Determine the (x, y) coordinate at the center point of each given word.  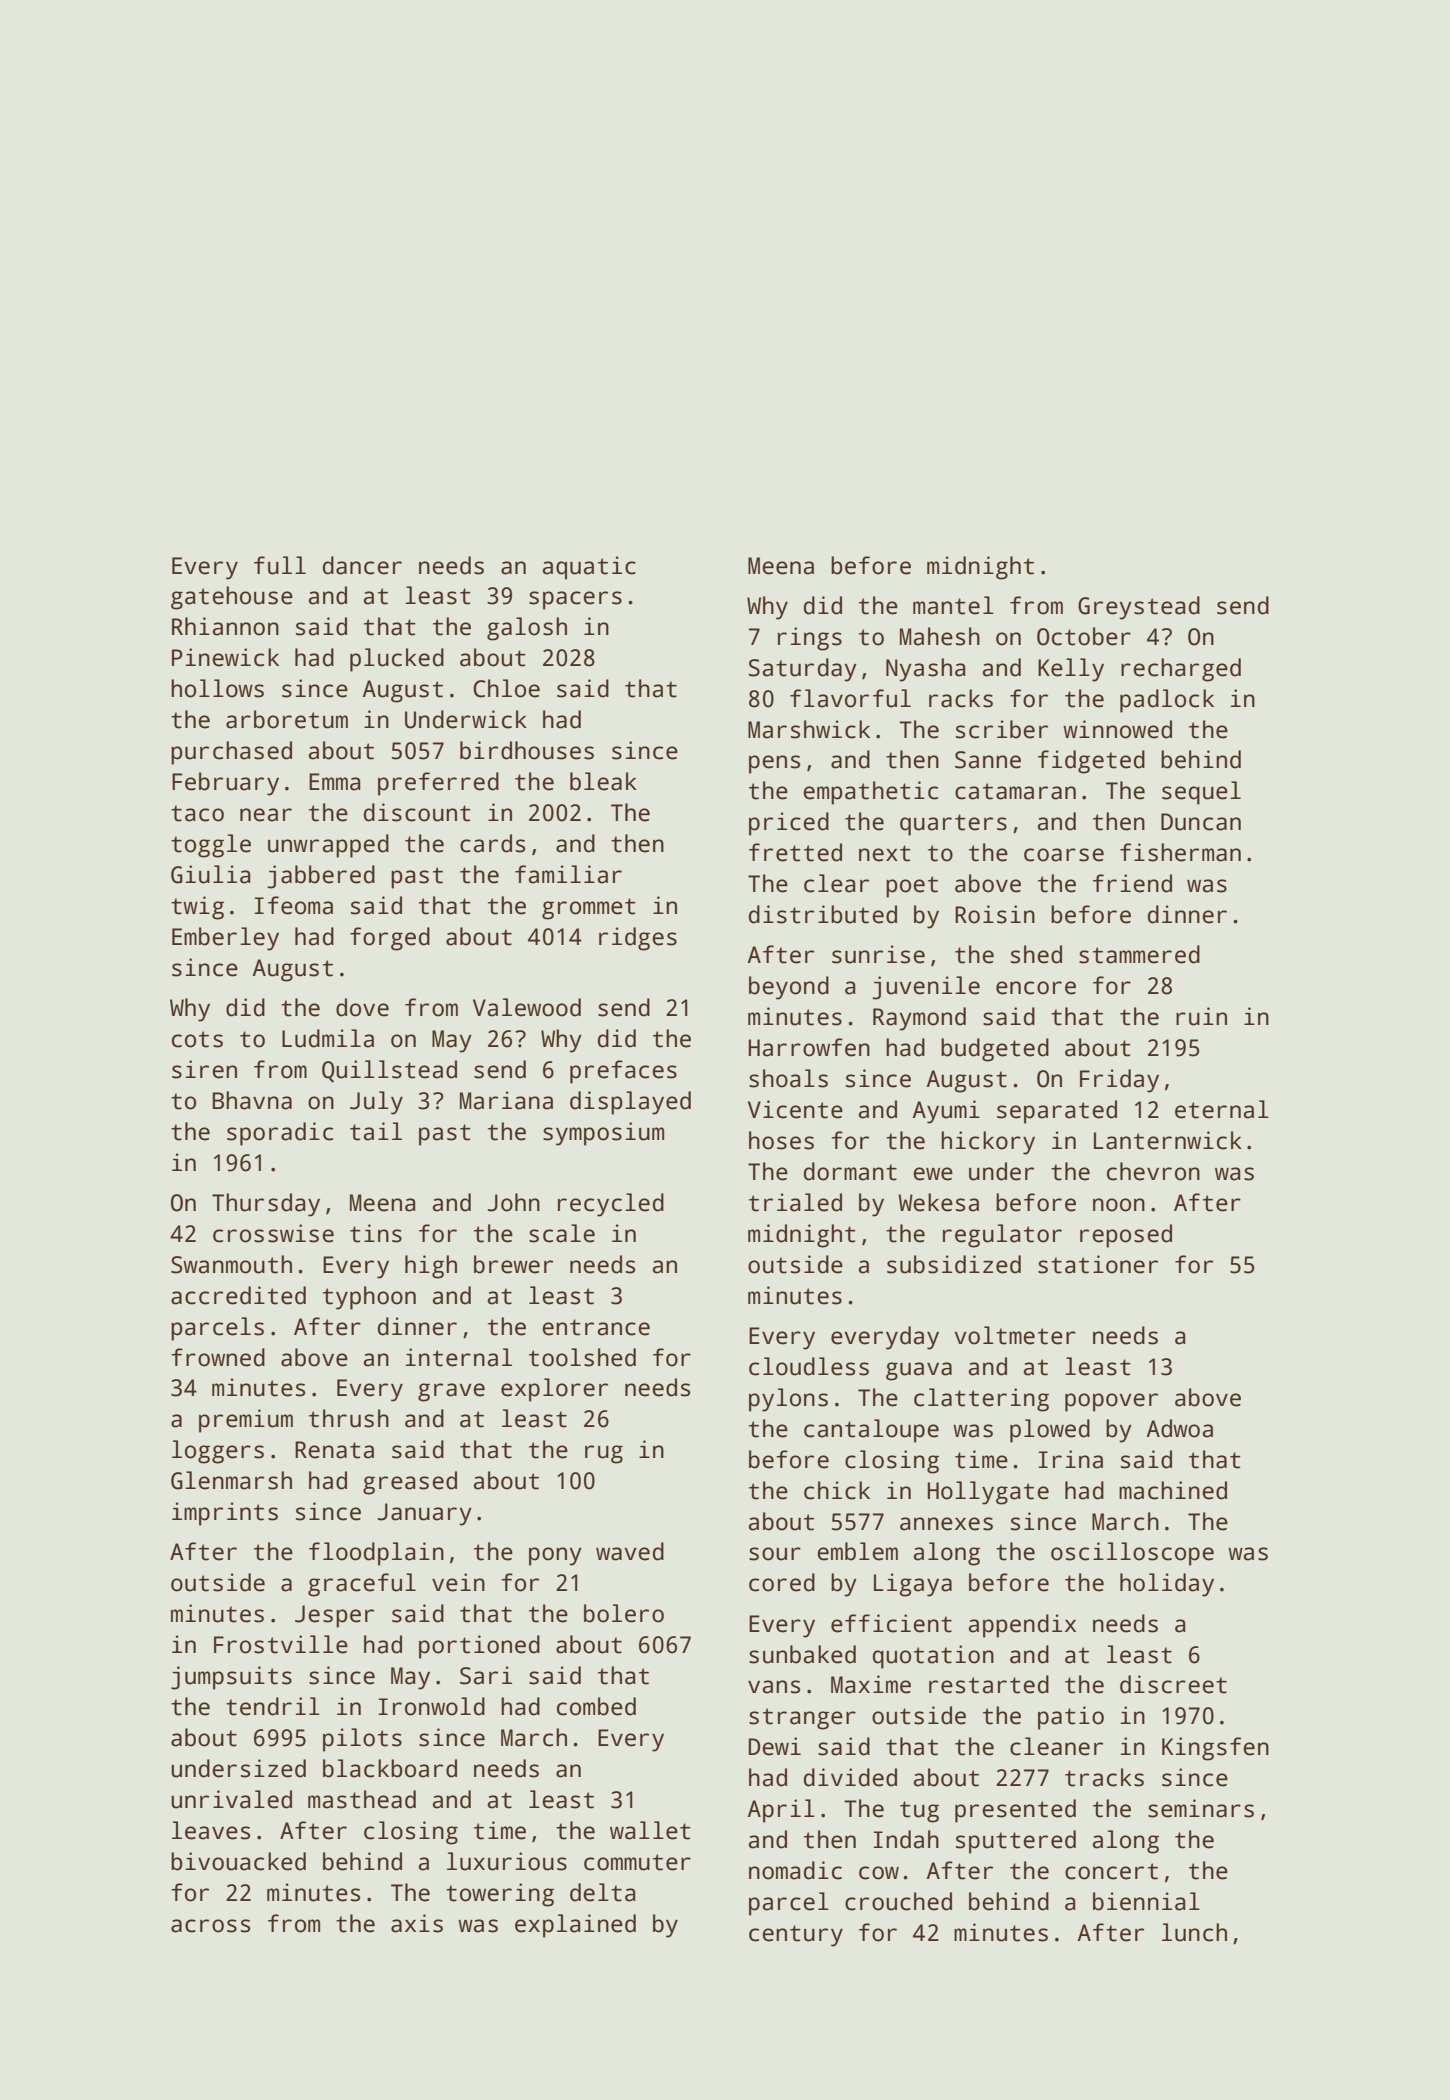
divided (850, 1777)
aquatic (589, 568)
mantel (953, 605)
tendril (273, 1706)
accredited (238, 1295)
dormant (850, 1171)
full (280, 565)
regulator (1002, 1236)
